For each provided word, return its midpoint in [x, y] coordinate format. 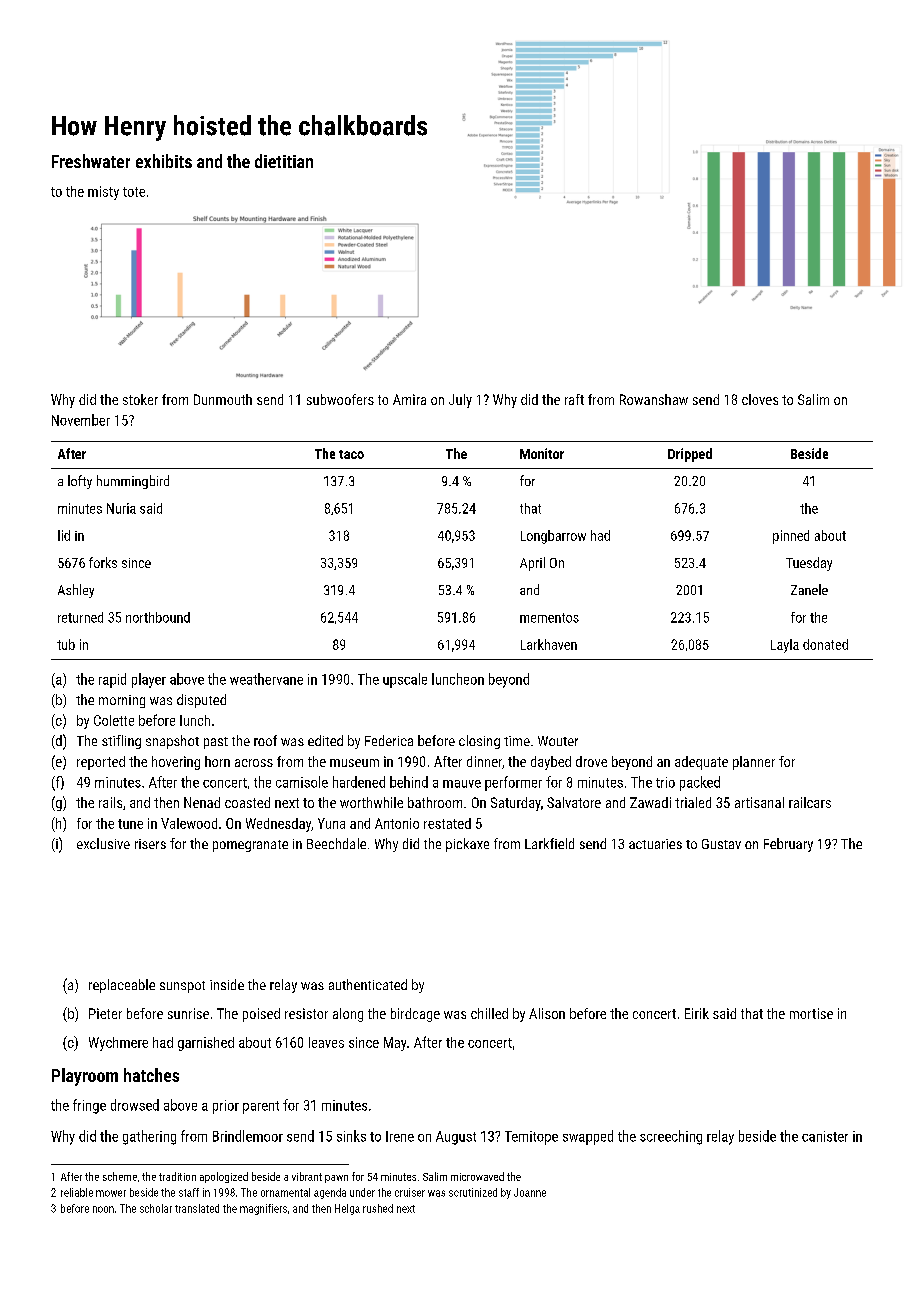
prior [226, 1107]
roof [265, 740]
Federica [389, 740]
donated [825, 644]
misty [103, 193]
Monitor [542, 453]
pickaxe [467, 845]
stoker [140, 399]
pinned [791, 537]
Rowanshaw [654, 399]
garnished [206, 1044]
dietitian [284, 161]
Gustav [721, 844]
